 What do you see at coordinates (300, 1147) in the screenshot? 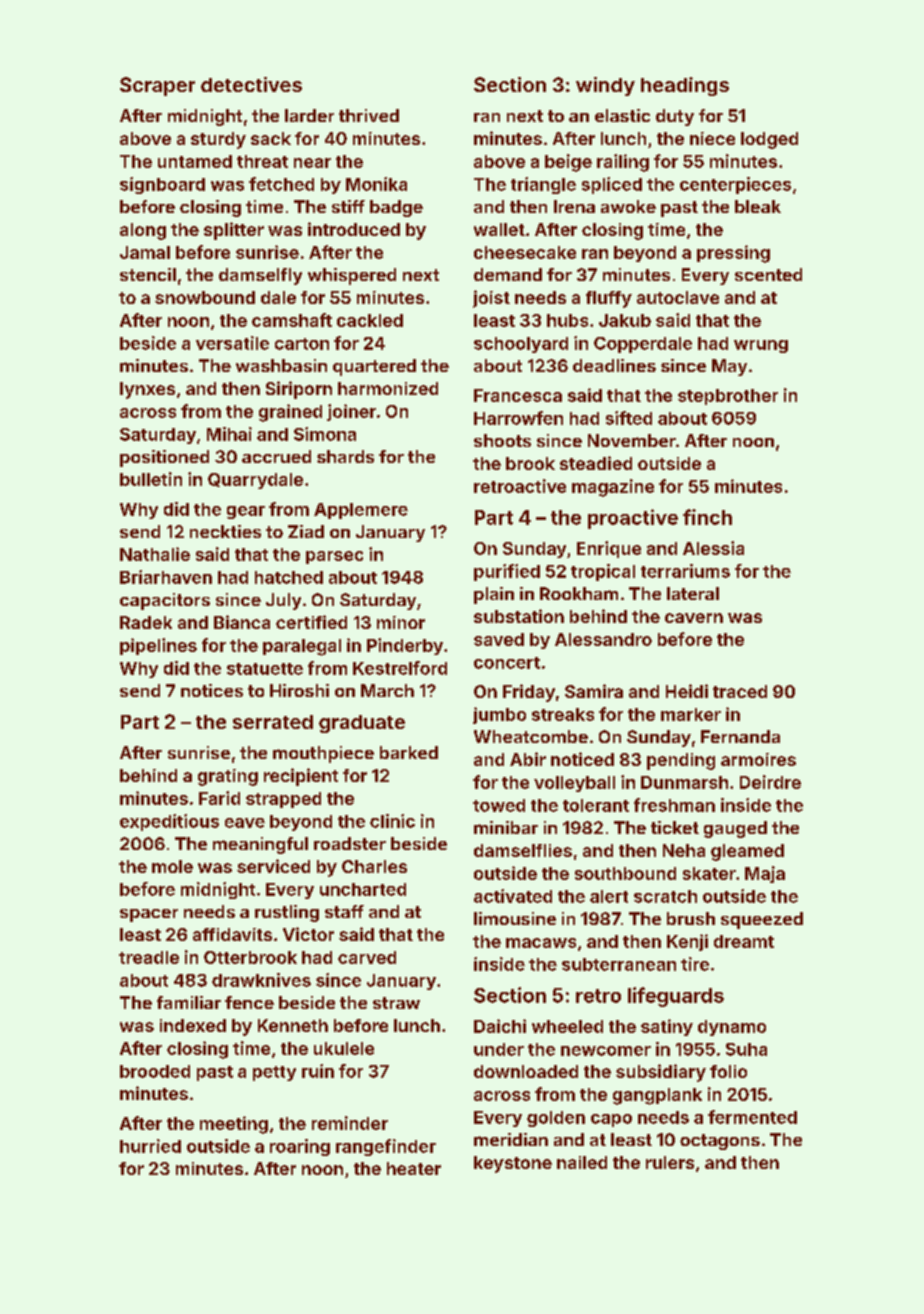
I see `roaring` at bounding box center [300, 1147].
